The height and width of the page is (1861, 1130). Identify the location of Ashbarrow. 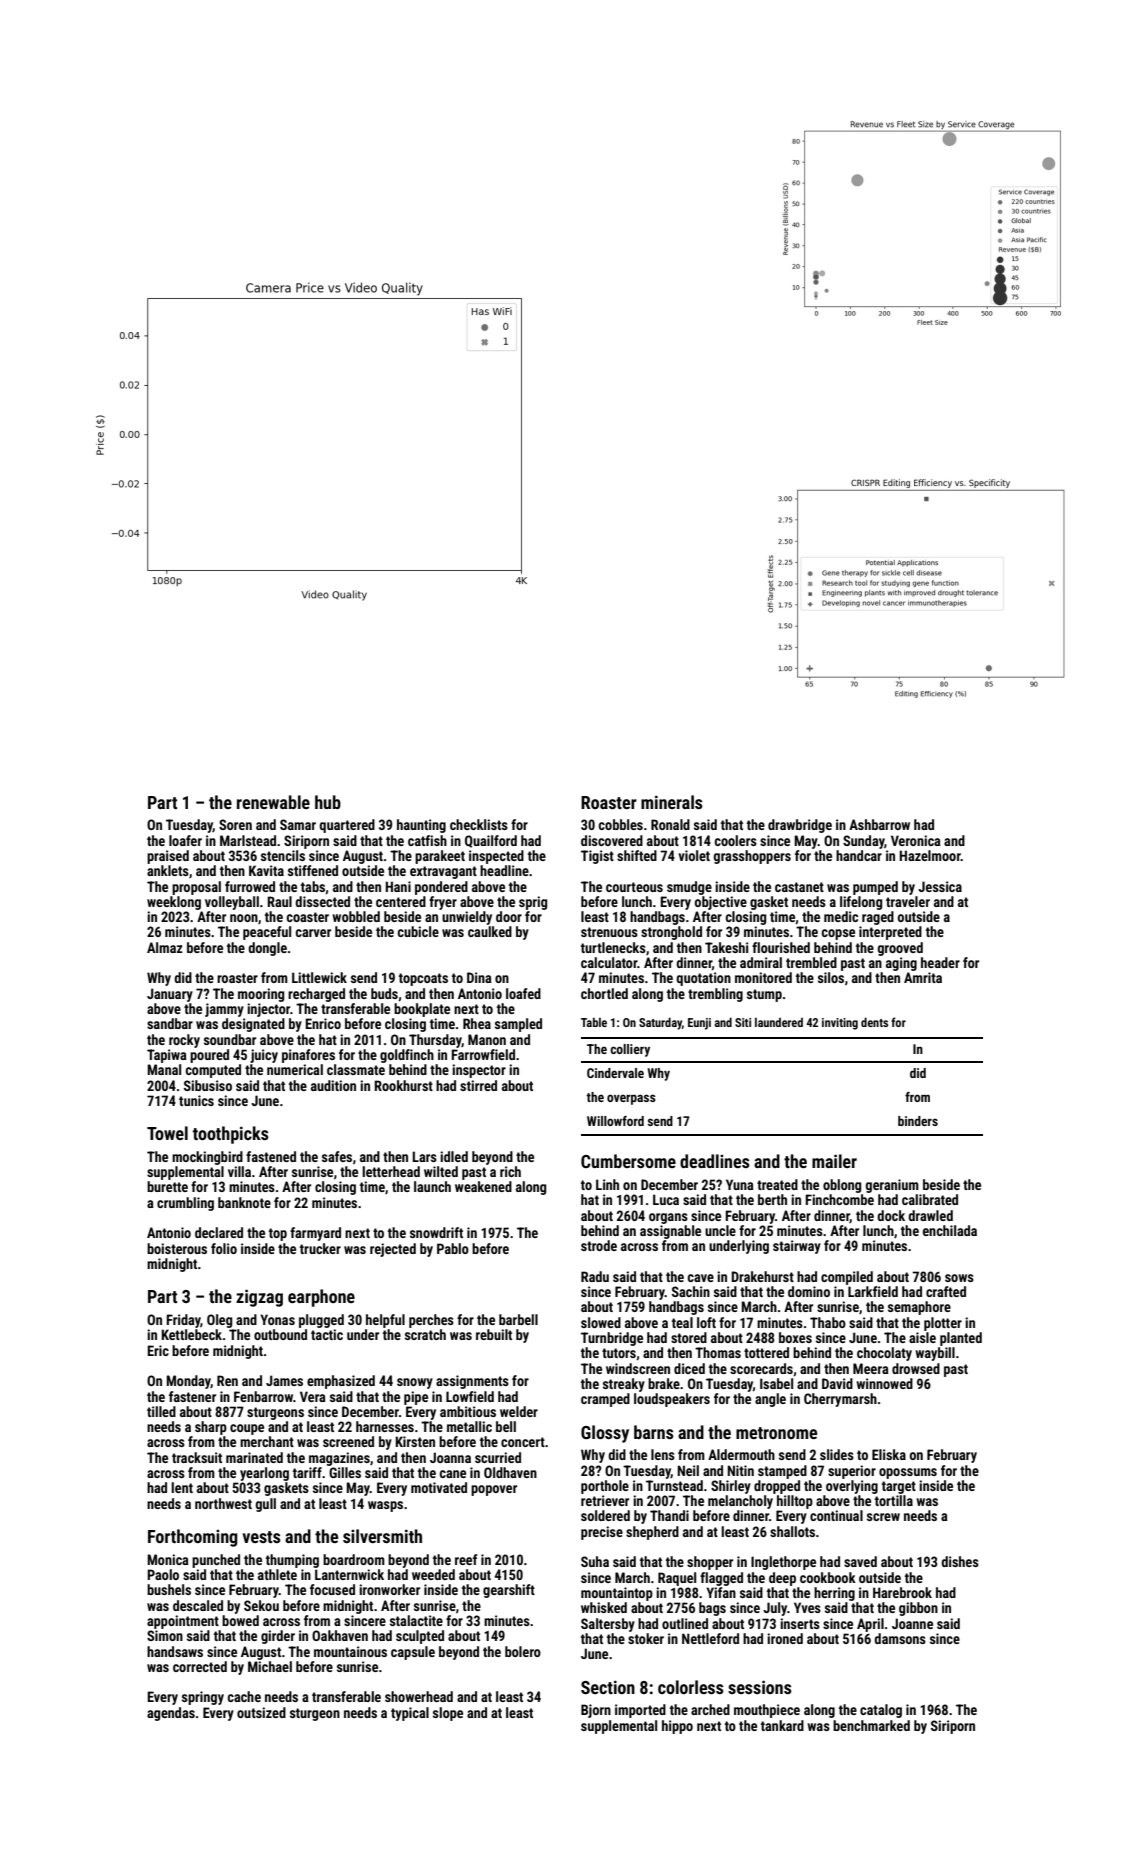
(879, 824).
